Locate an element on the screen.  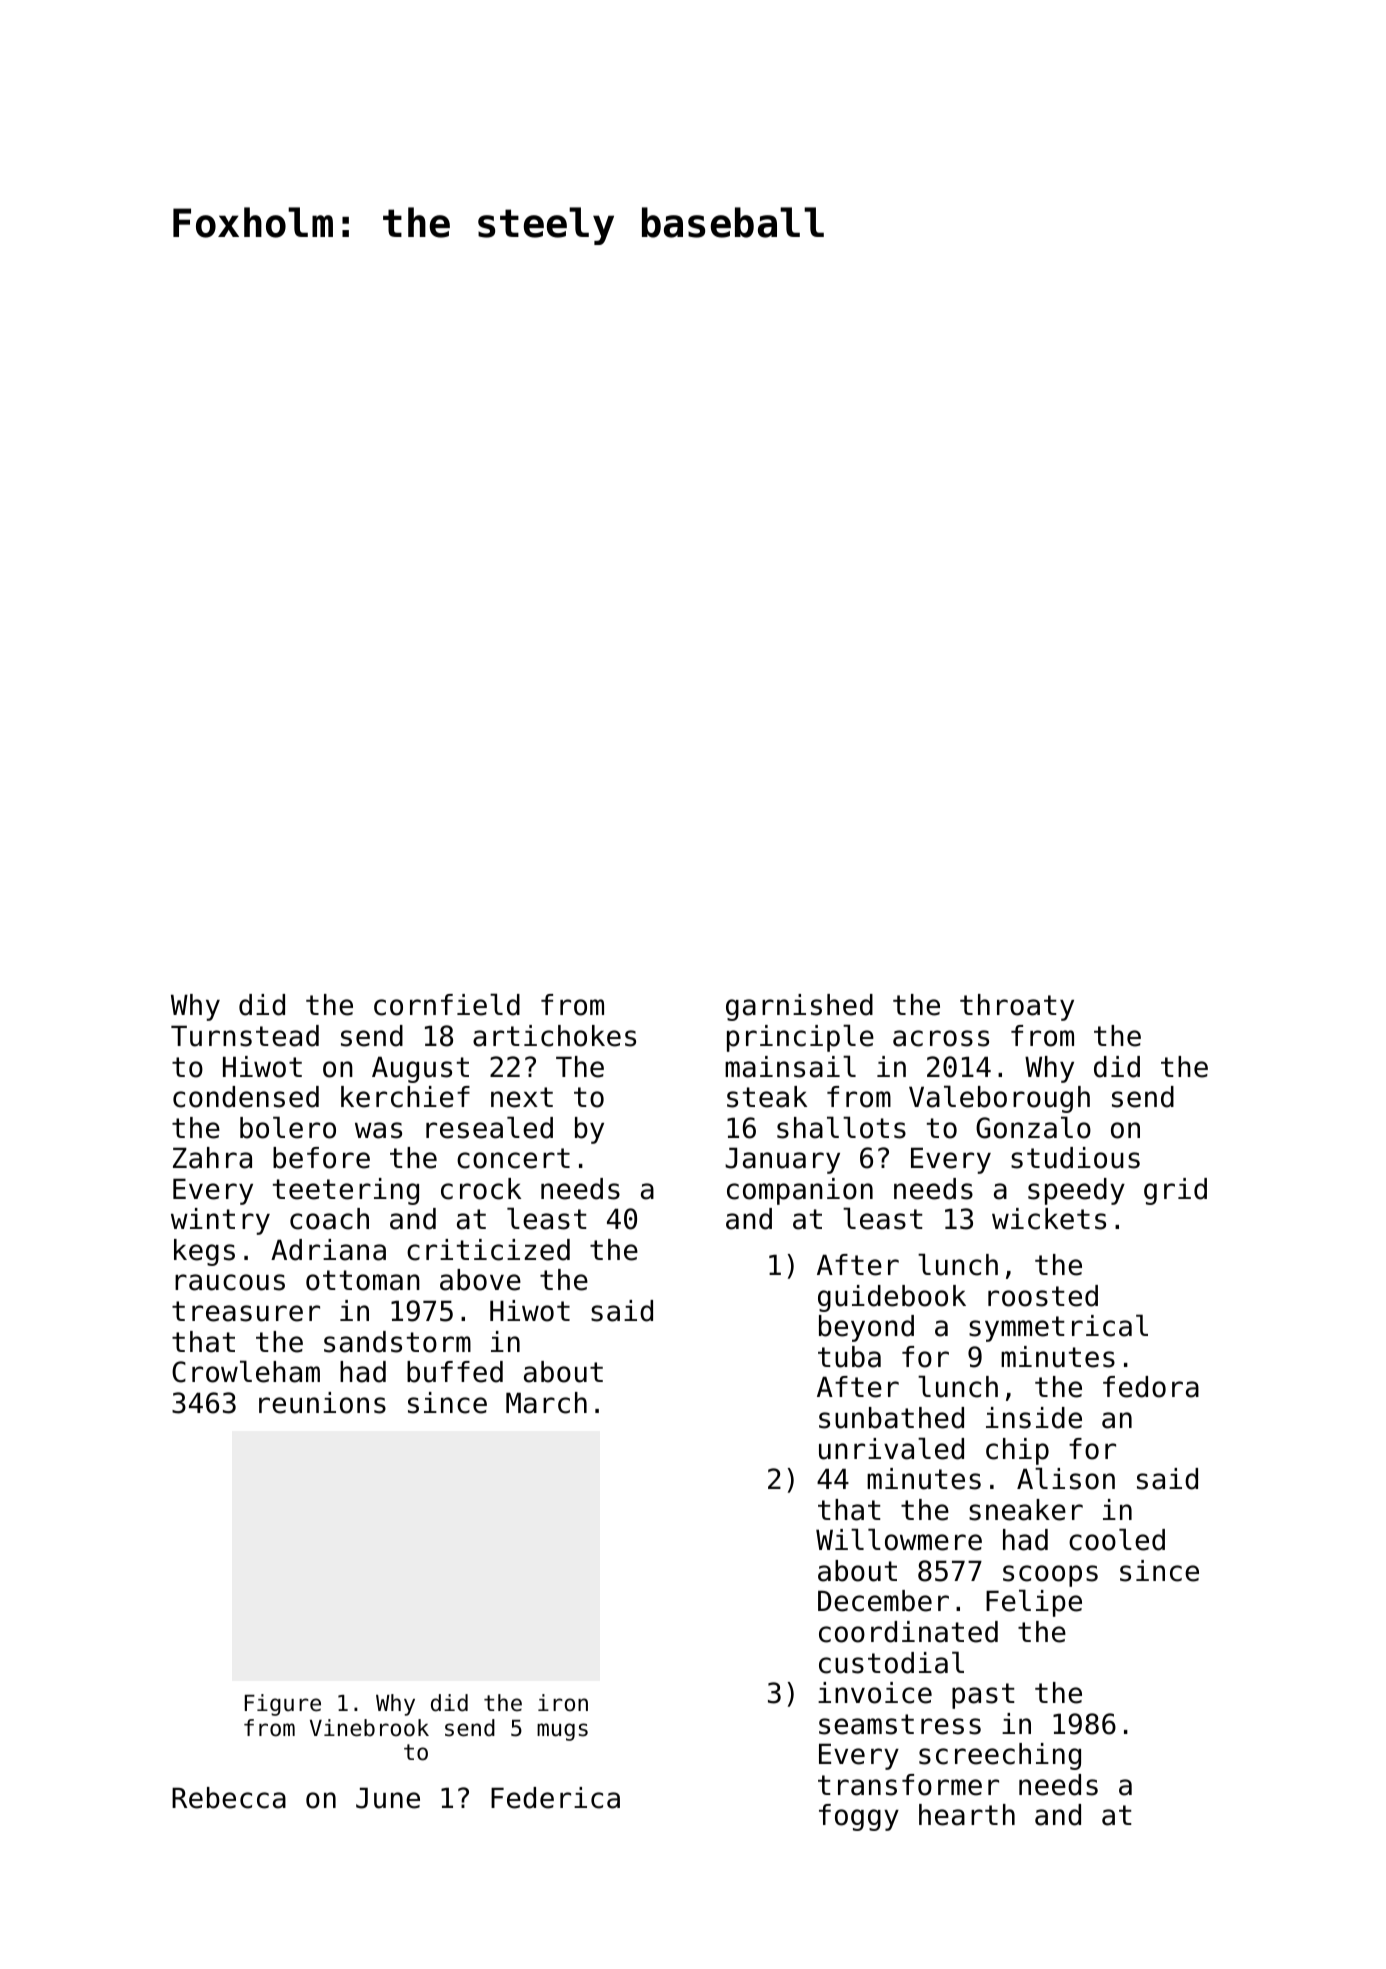
Figure is located at coordinates (283, 1705).
